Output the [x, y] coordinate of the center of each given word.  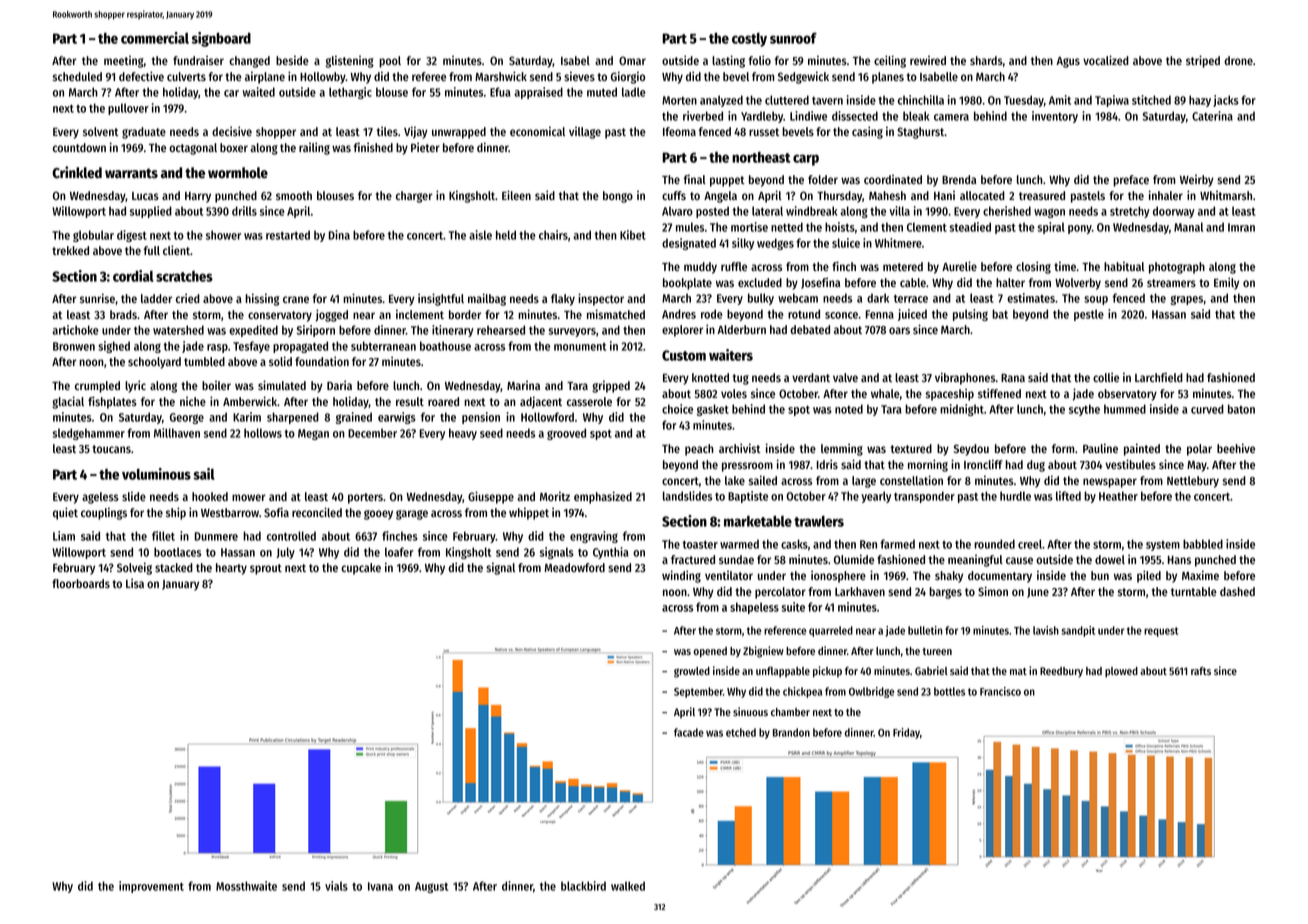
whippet [529, 513]
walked [628, 886]
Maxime [1200, 575]
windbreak [811, 211]
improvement [151, 887]
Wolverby [1078, 284]
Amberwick [250, 401]
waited [259, 92]
